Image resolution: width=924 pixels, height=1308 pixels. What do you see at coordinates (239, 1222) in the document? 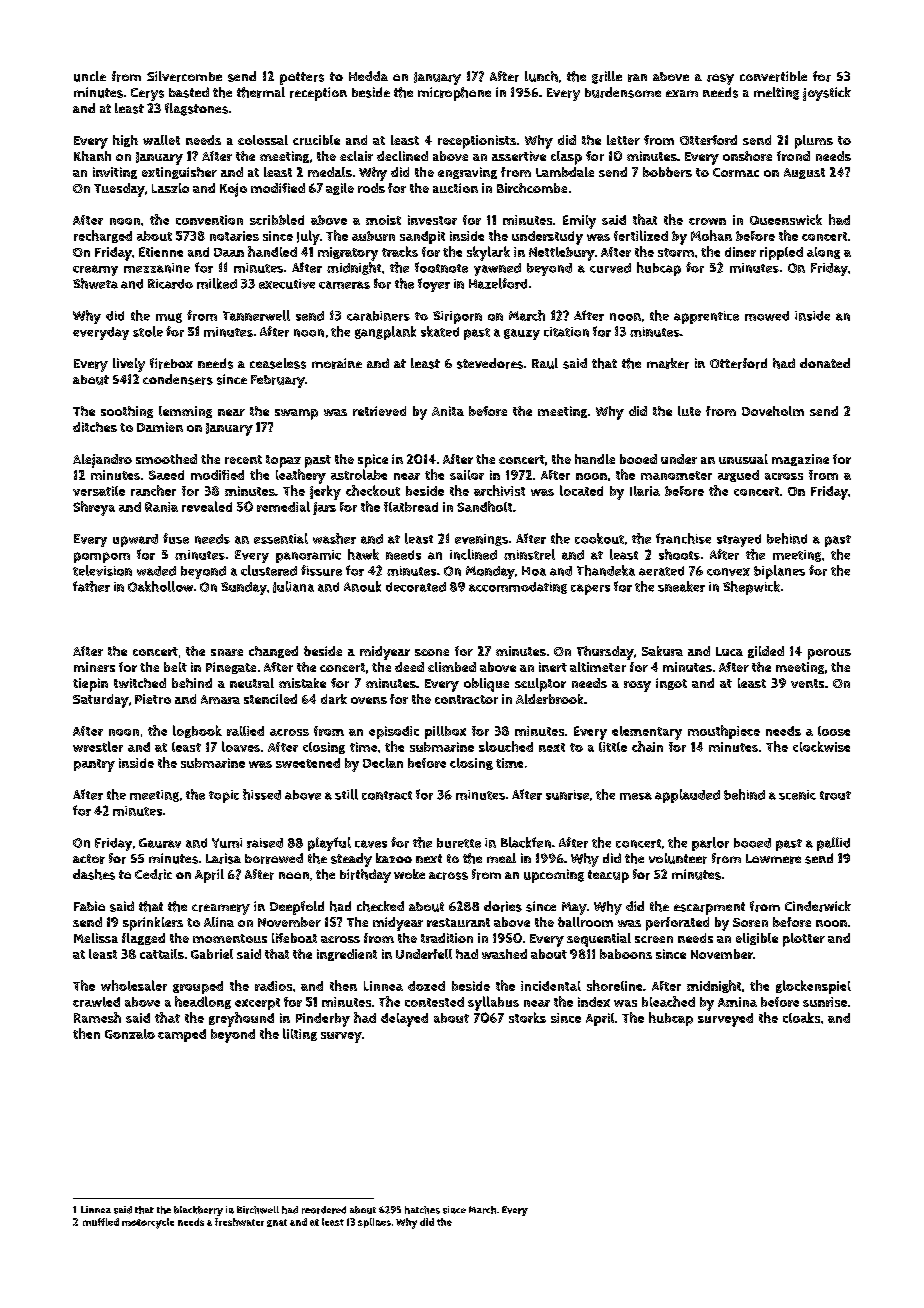
I see `freshwater` at bounding box center [239, 1222].
